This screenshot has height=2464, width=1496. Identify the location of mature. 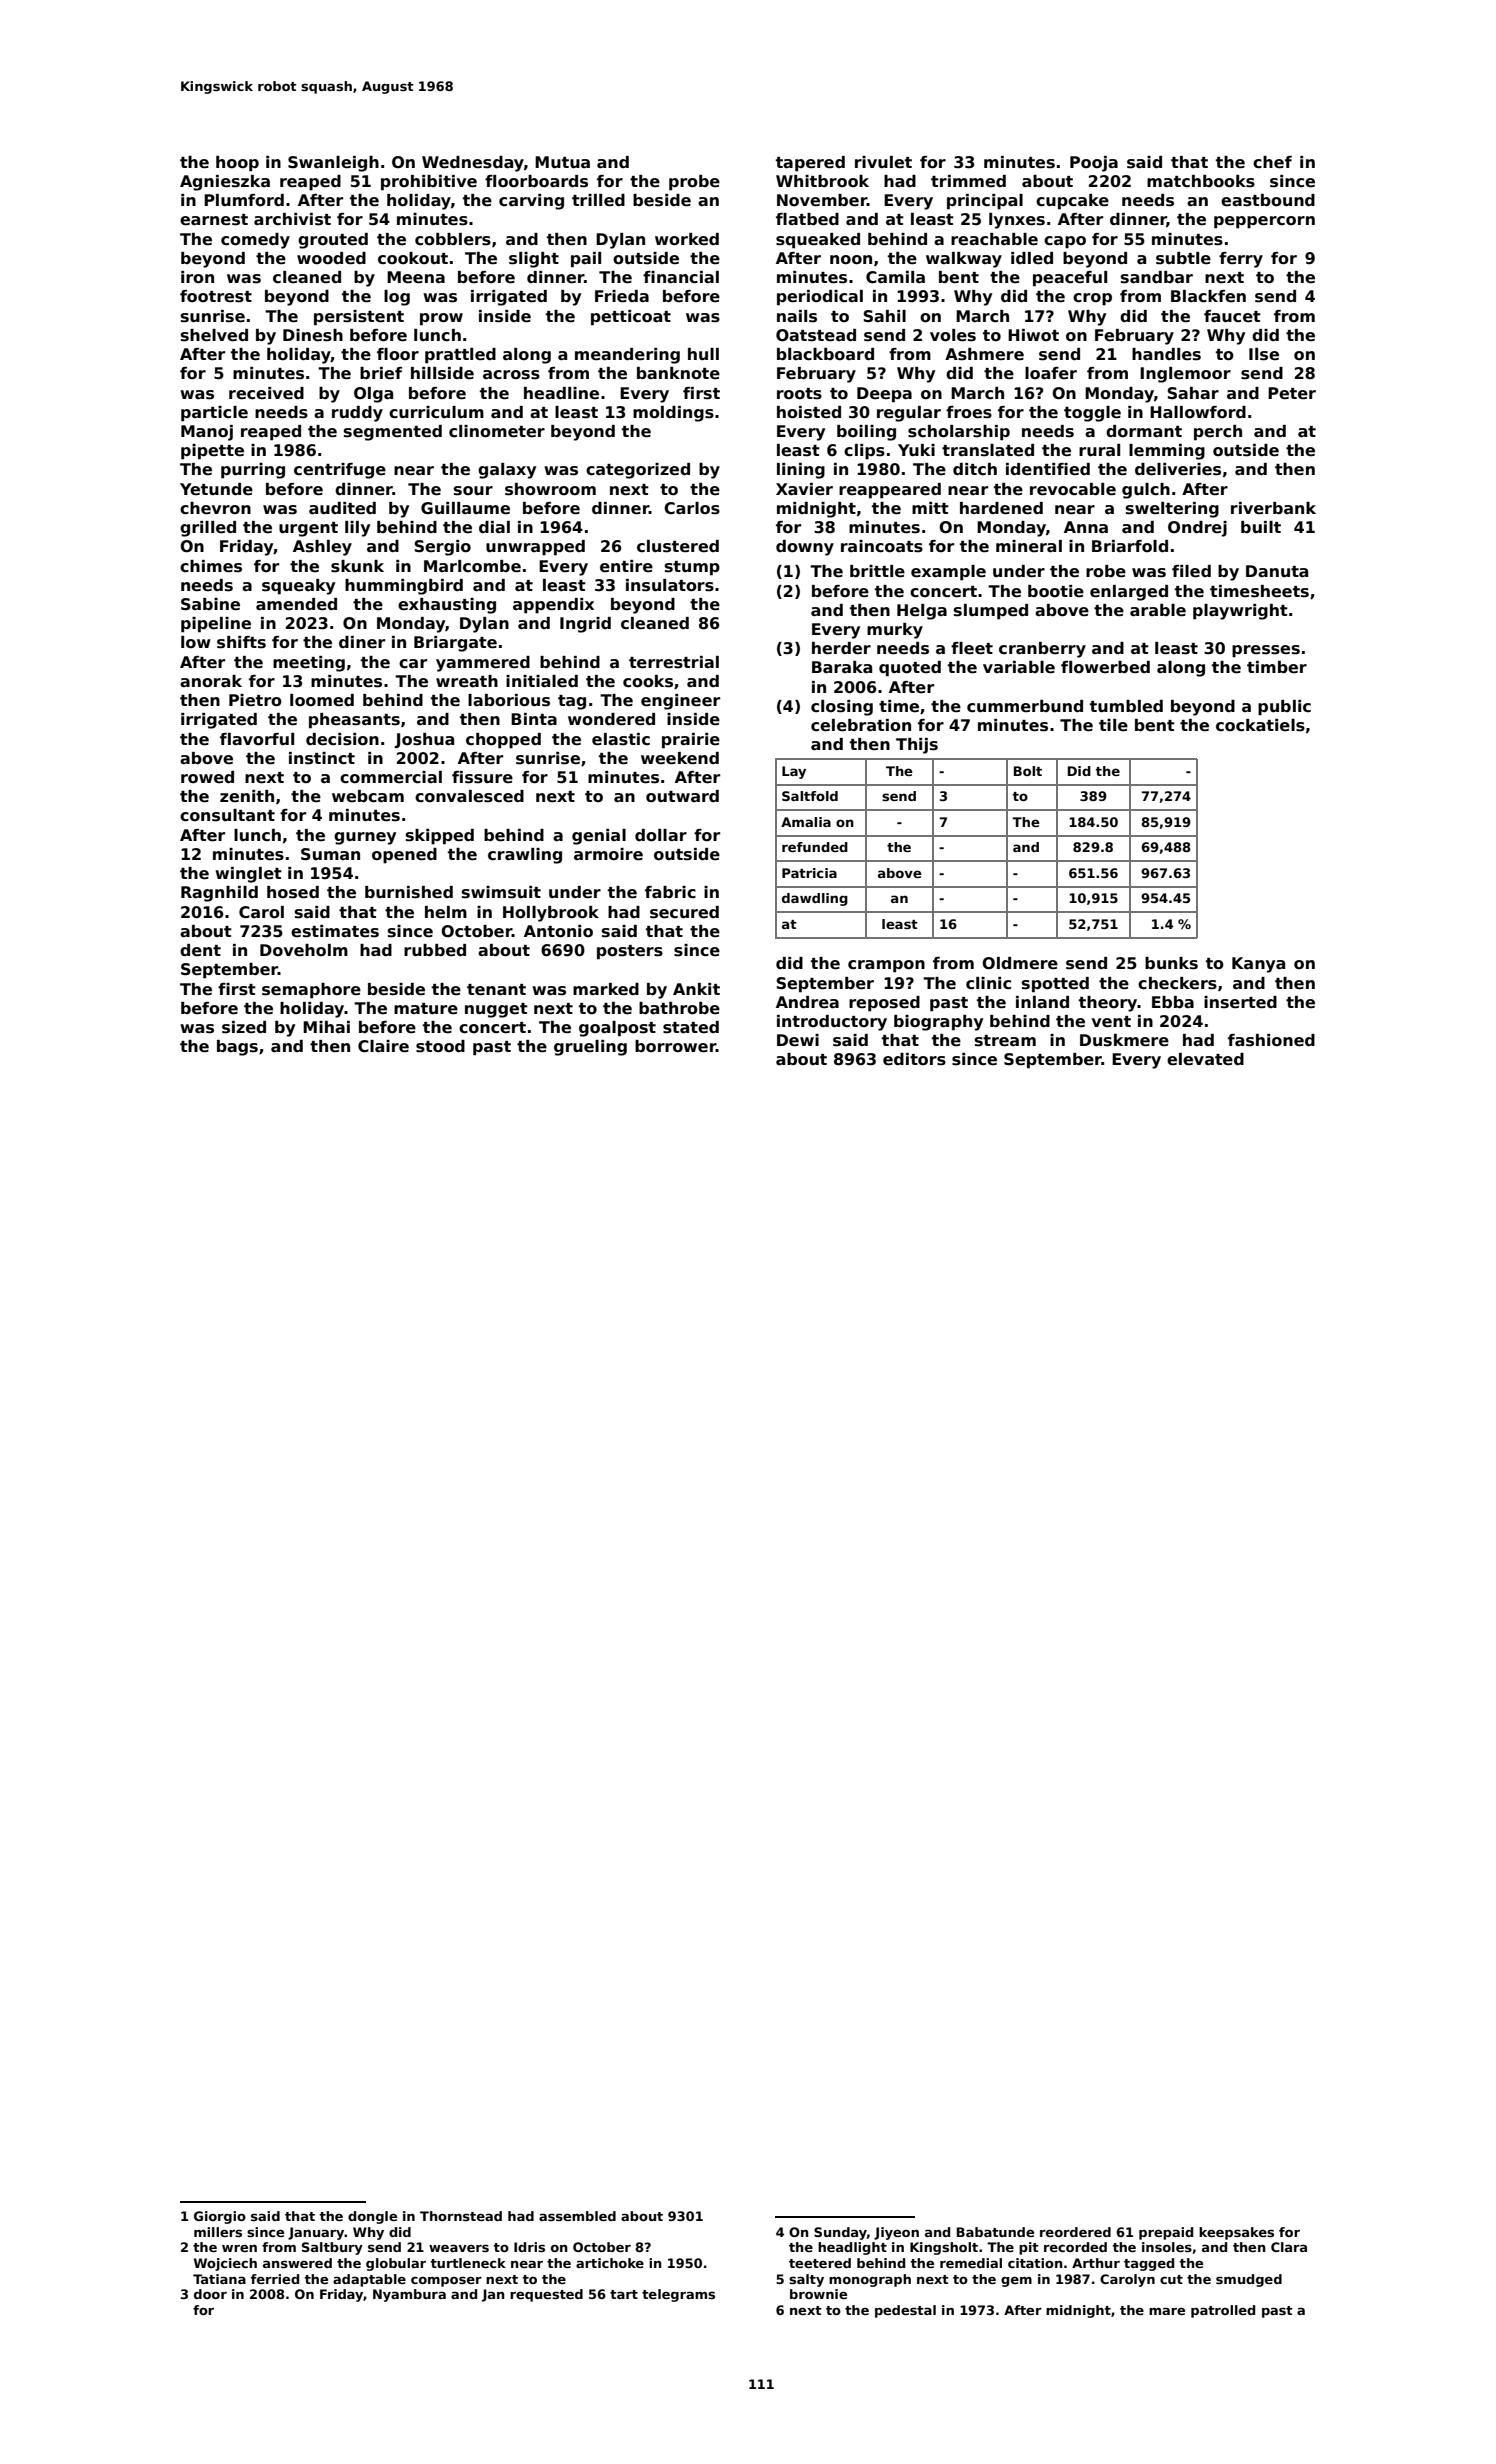
(426, 1008).
